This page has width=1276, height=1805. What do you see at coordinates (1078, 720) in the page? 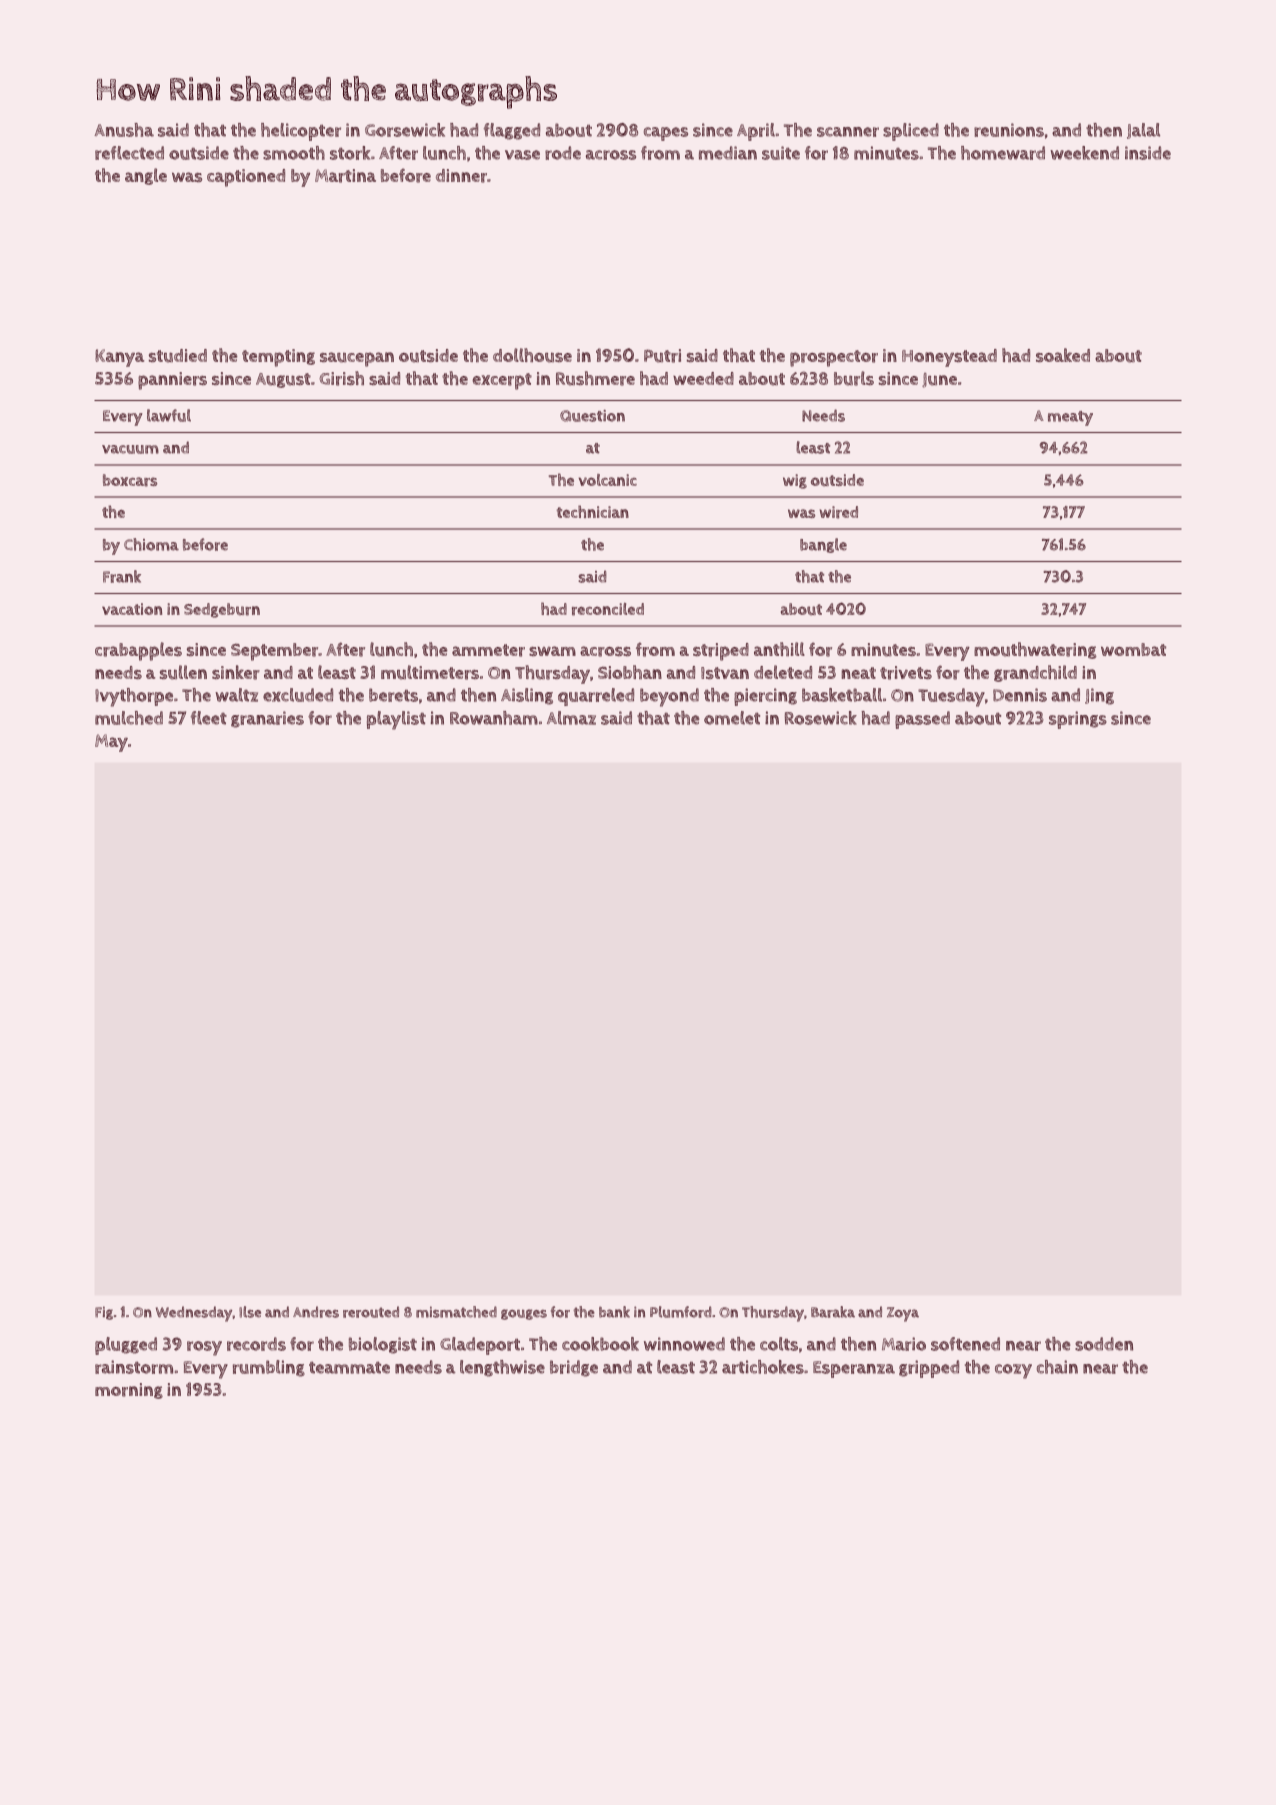
I see `springs` at bounding box center [1078, 720].
